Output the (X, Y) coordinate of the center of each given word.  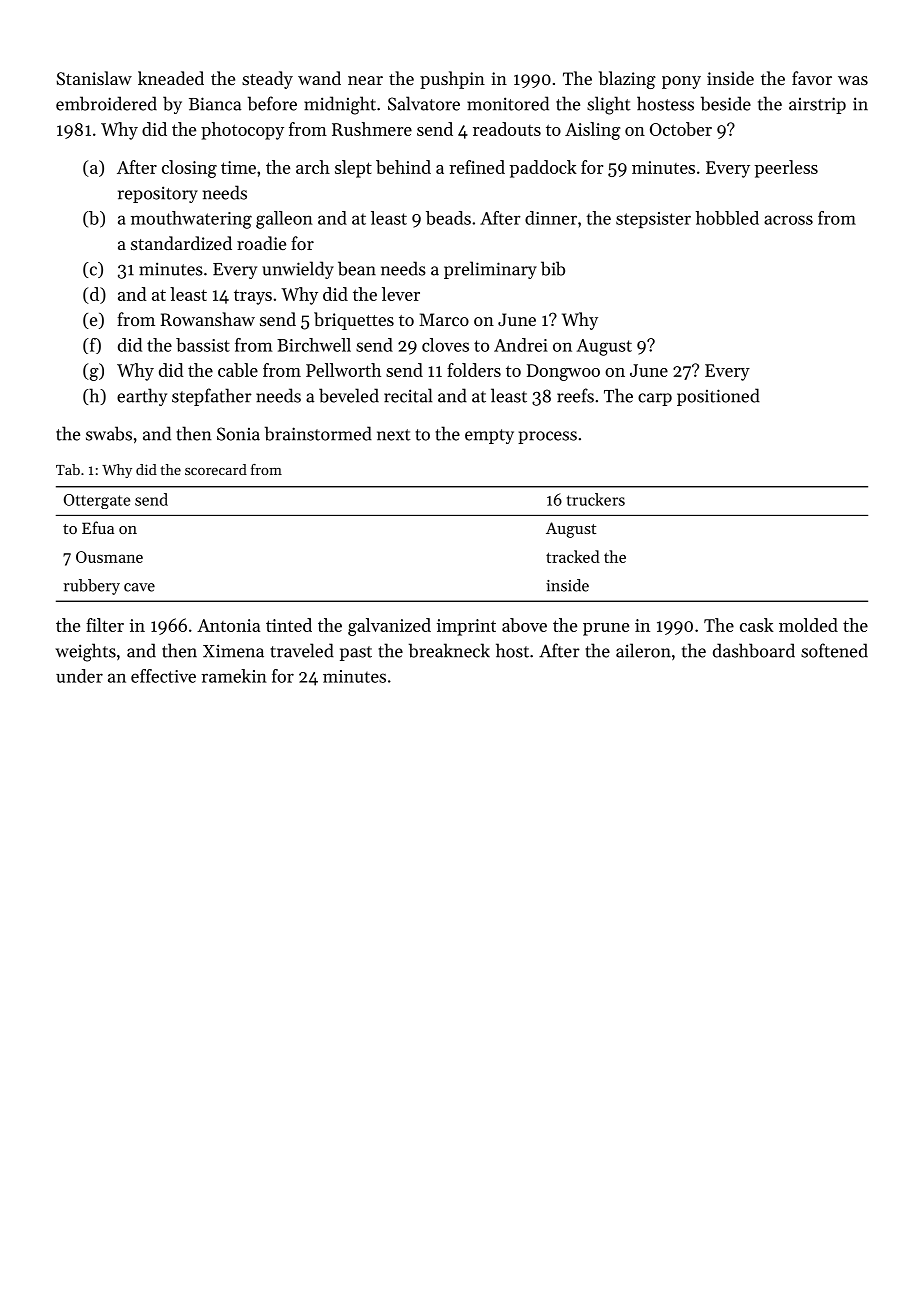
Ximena (233, 651)
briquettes (354, 321)
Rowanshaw (207, 319)
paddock (543, 169)
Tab (68, 469)
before (272, 103)
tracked (573, 556)
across (788, 220)
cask (757, 625)
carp (655, 399)
